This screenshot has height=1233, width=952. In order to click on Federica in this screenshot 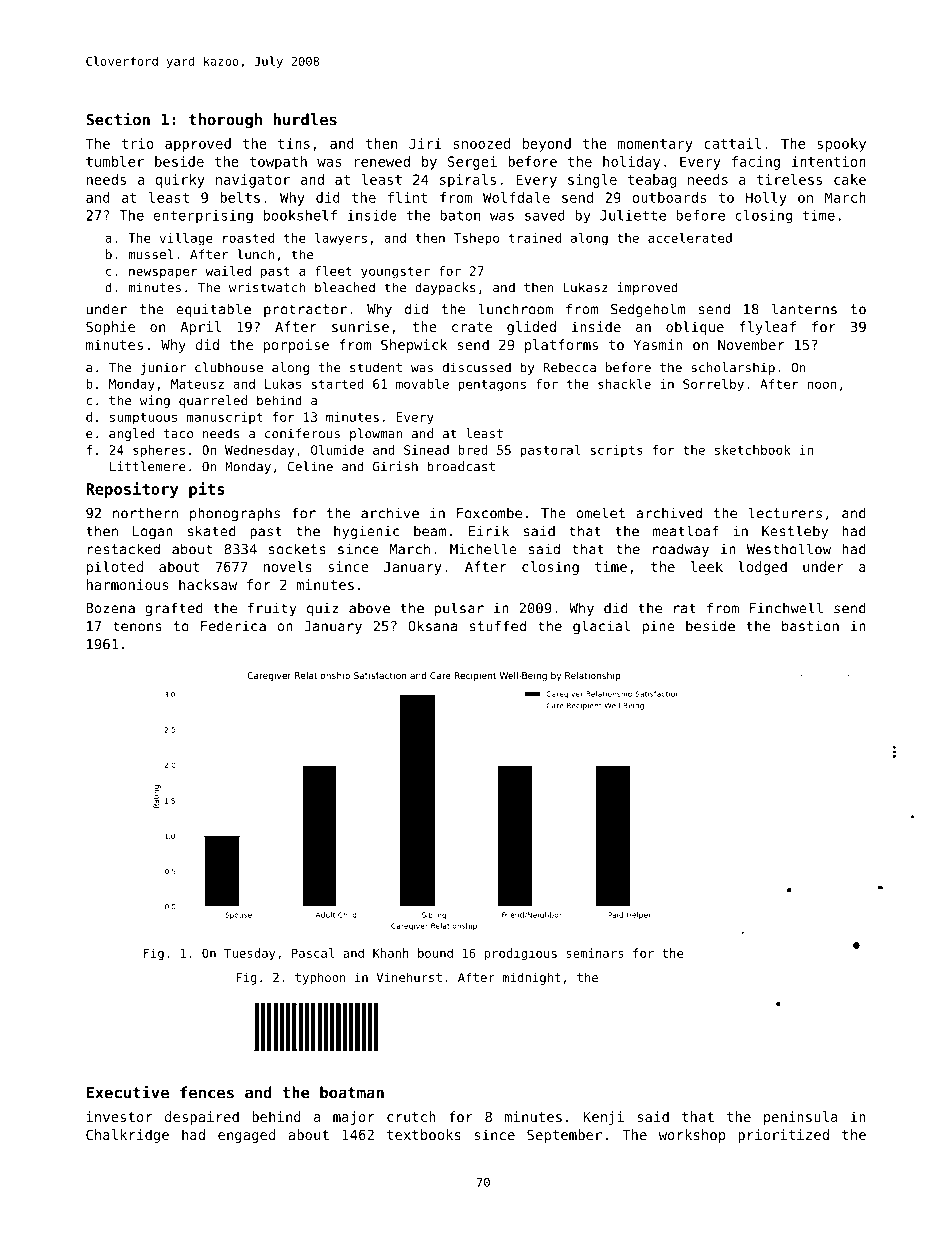, I will do `click(233, 626)`.
